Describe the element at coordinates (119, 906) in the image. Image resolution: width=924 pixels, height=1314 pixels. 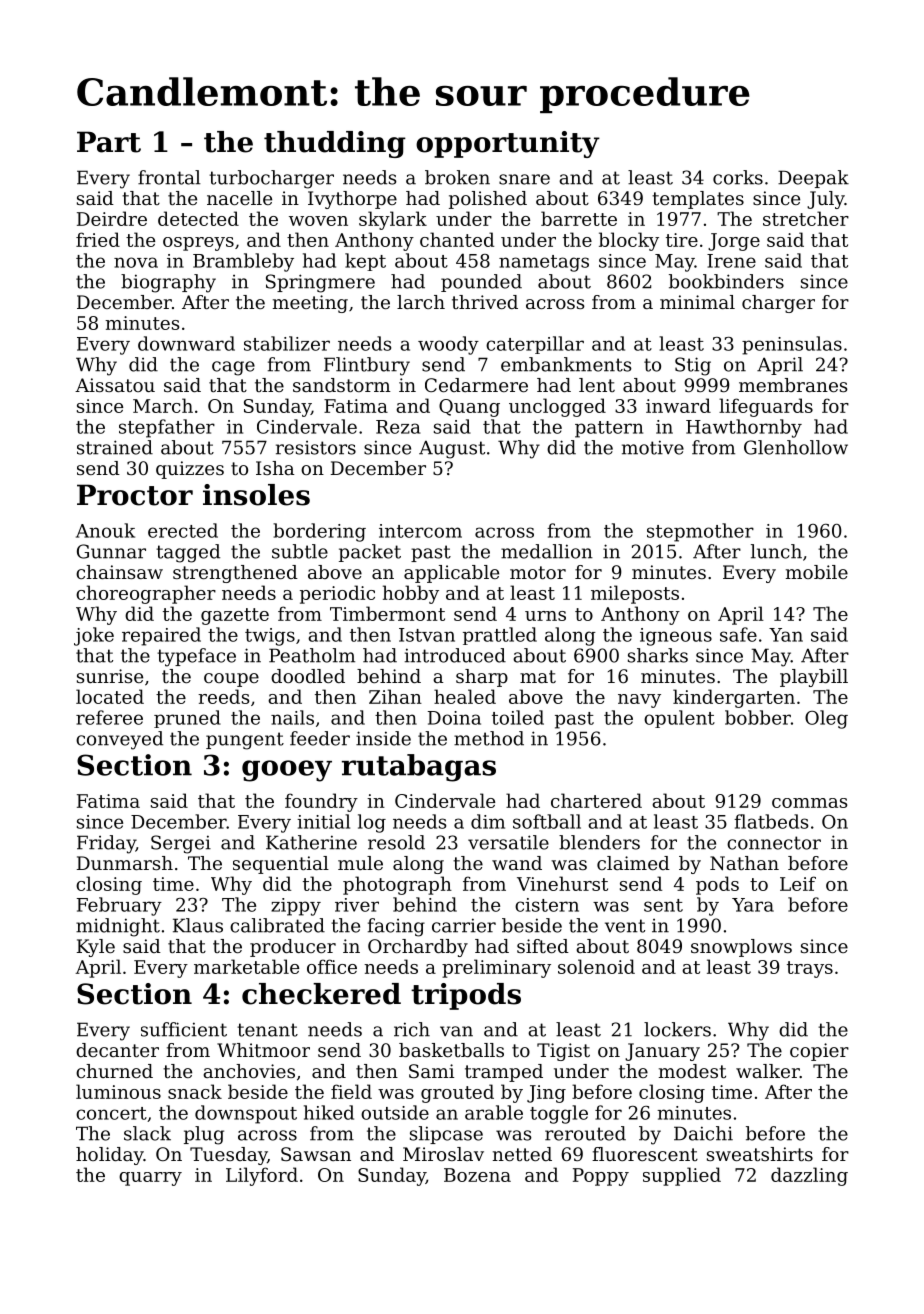
I see `February` at that location.
